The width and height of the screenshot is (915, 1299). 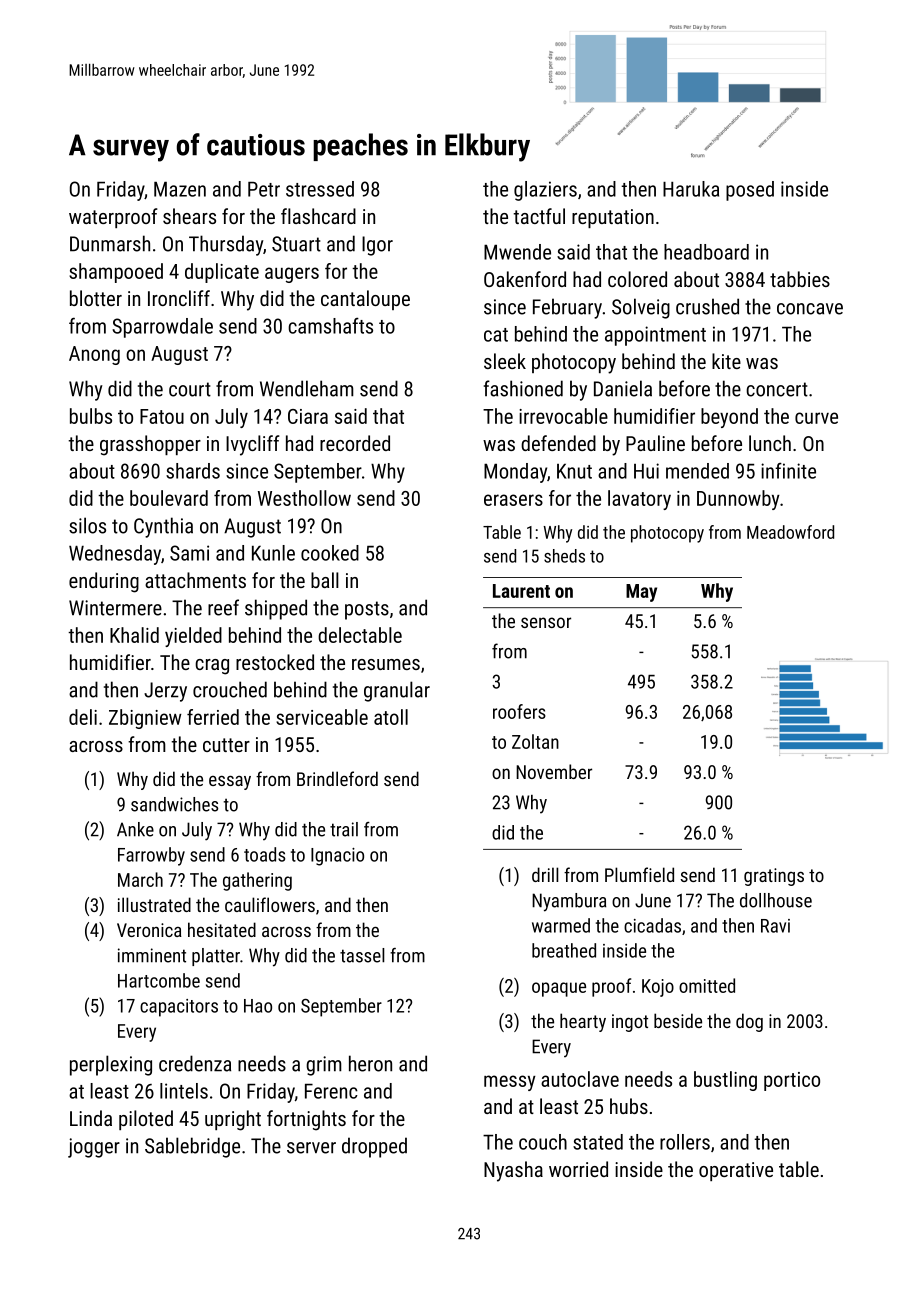 What do you see at coordinates (535, 741) in the screenshot?
I see `Zoltan` at bounding box center [535, 741].
